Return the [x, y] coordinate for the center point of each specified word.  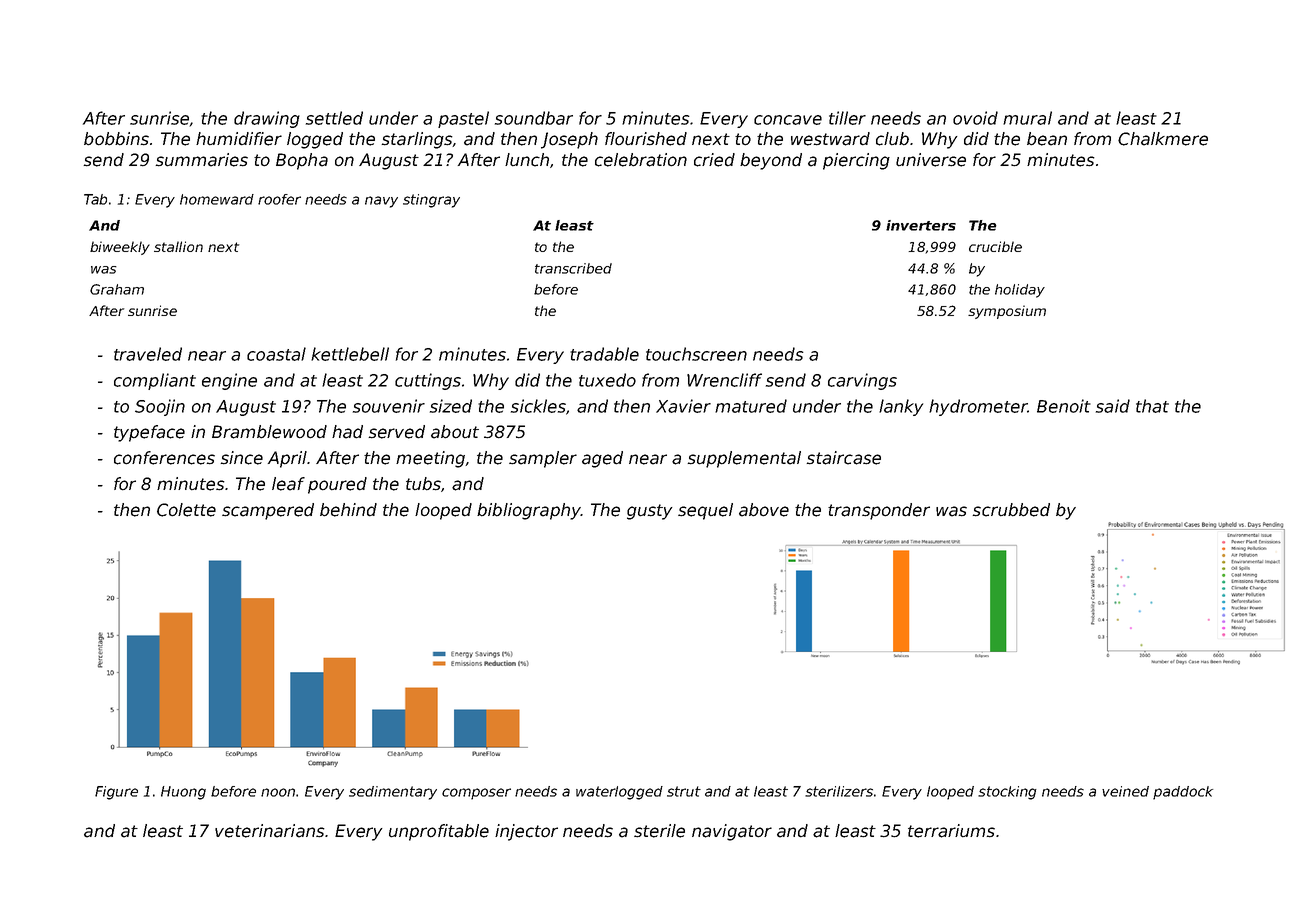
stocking [1007, 793]
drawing [267, 119]
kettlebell [350, 354]
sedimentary [393, 793]
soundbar [534, 118]
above [764, 510]
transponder [879, 511]
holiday [1020, 291]
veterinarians [270, 831]
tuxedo [607, 380]
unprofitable [439, 832]
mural [1027, 118]
